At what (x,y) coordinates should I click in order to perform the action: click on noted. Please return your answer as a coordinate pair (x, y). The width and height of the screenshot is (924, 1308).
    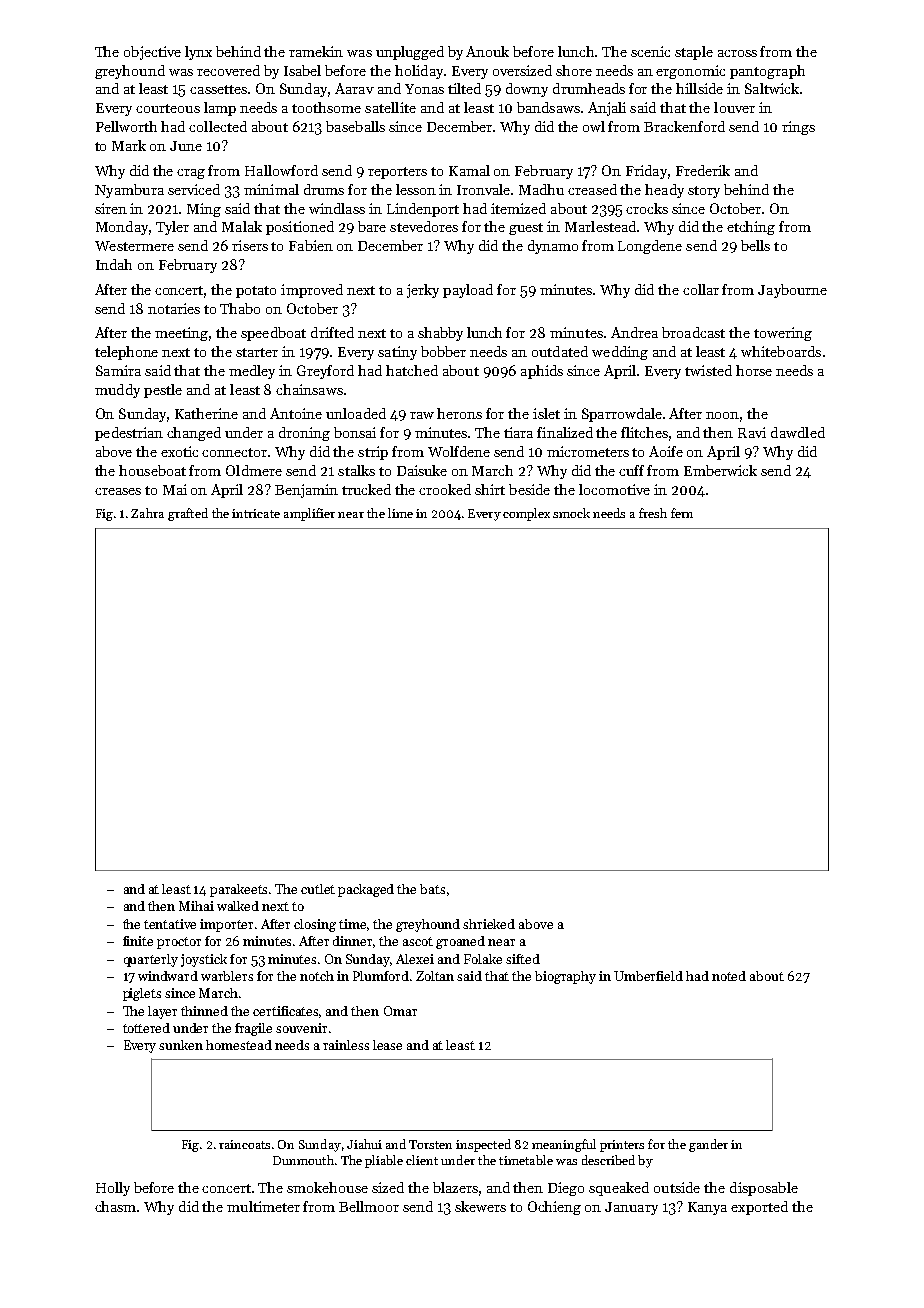
    Looking at the image, I should click on (729, 976).
